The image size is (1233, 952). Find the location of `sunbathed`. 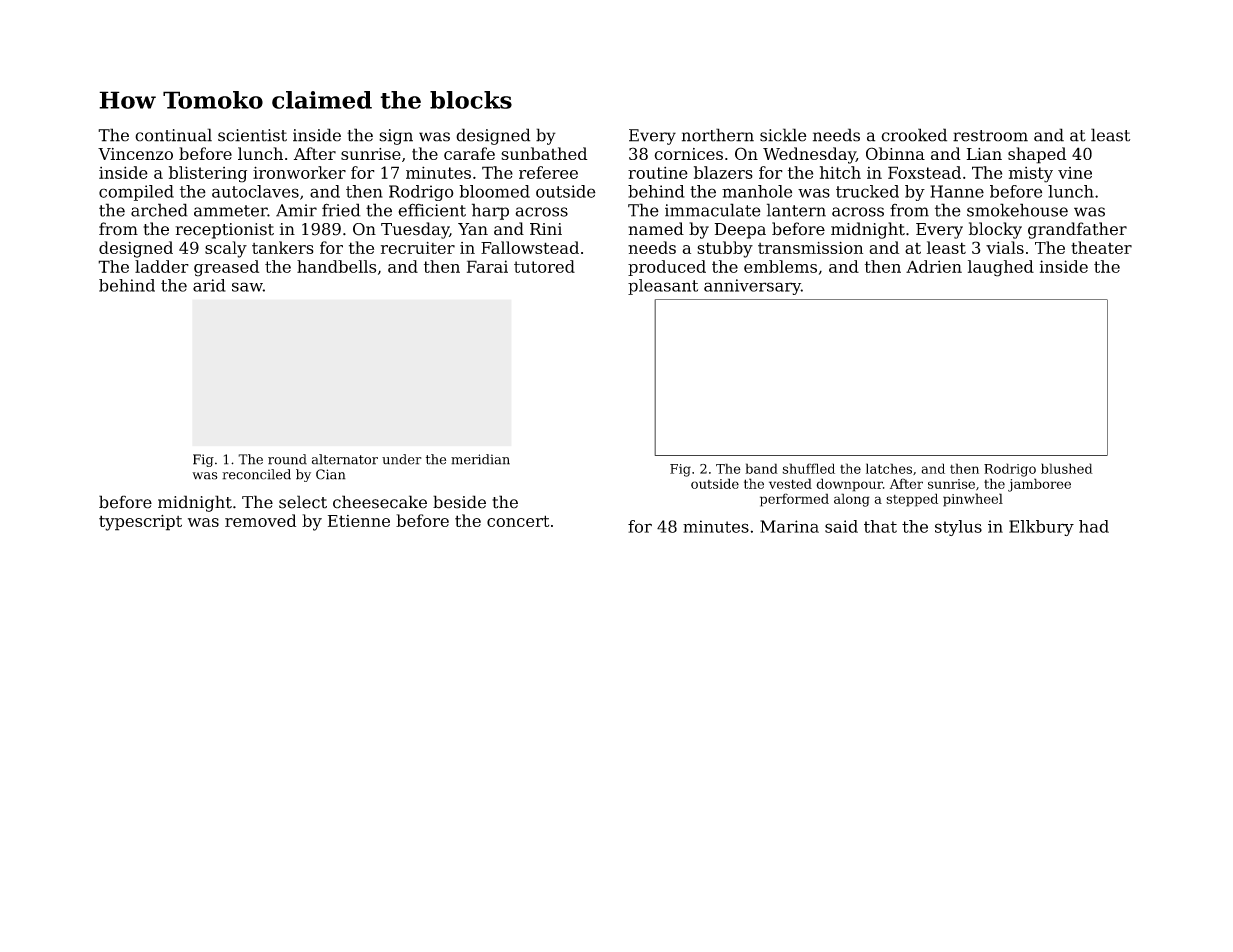

sunbathed is located at coordinates (544, 153).
